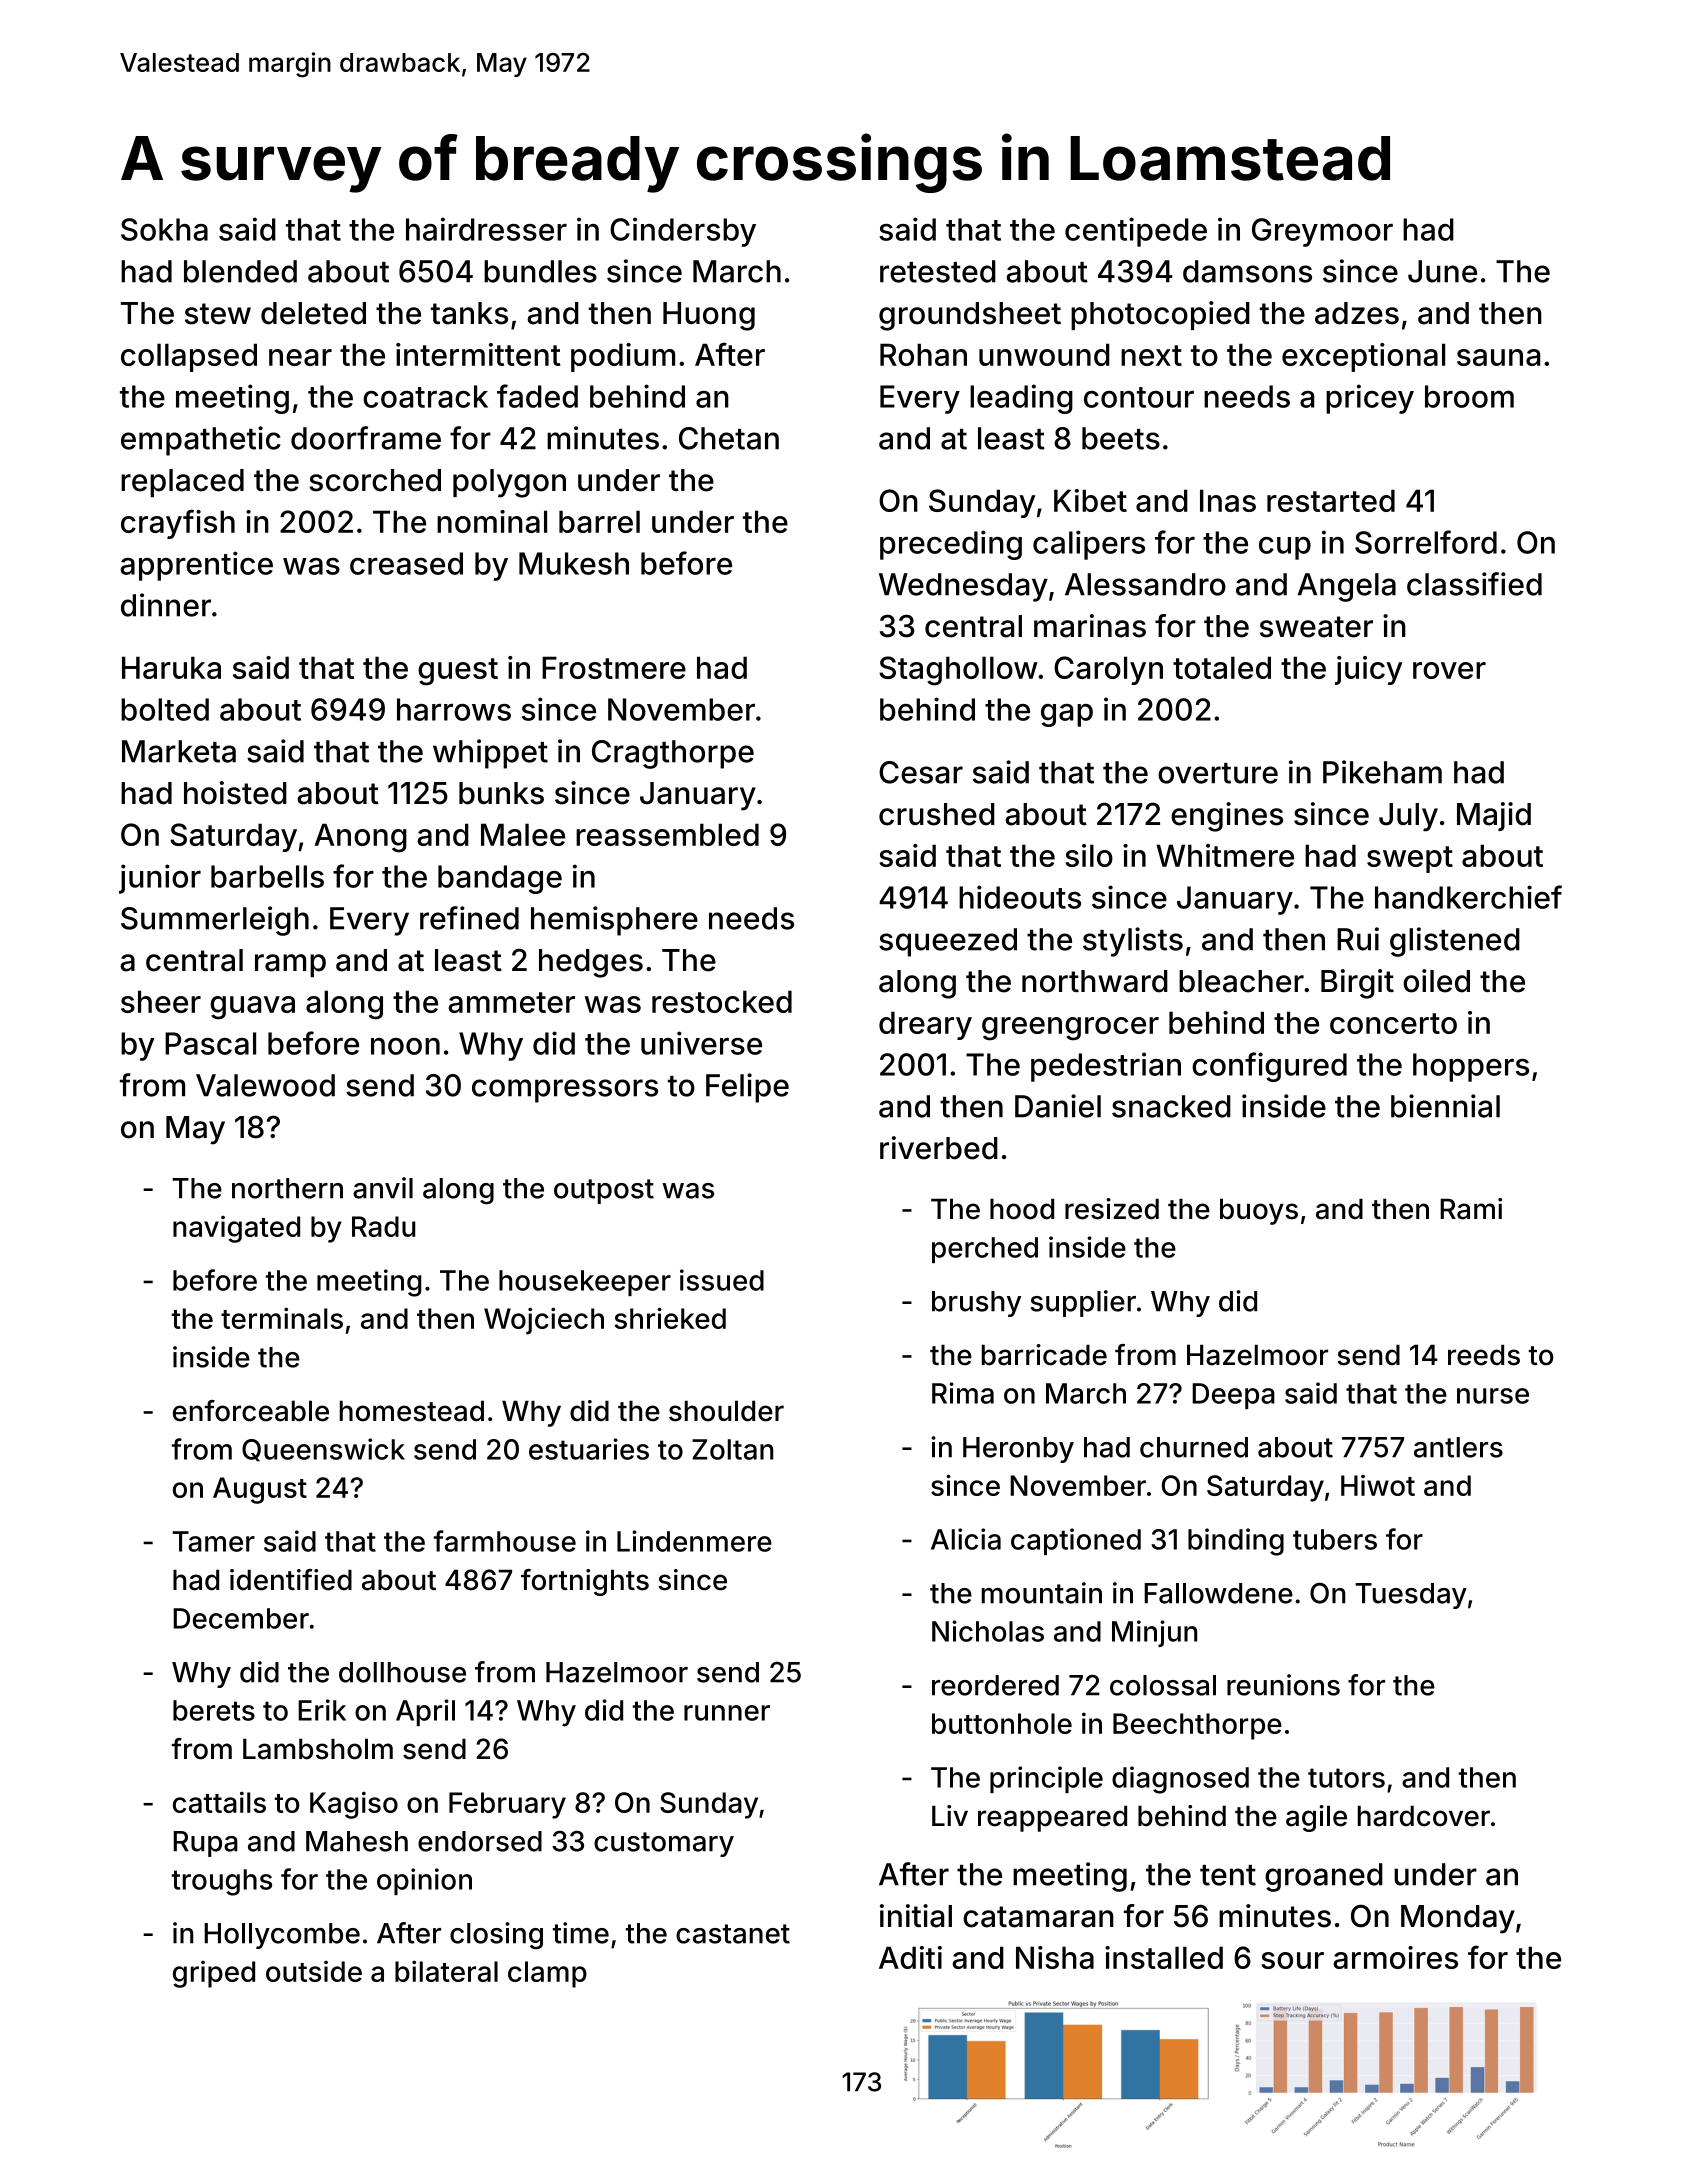 This screenshot has width=1683, height=2178. Describe the element at coordinates (1322, 232) in the screenshot. I see `Greymoor` at that location.
